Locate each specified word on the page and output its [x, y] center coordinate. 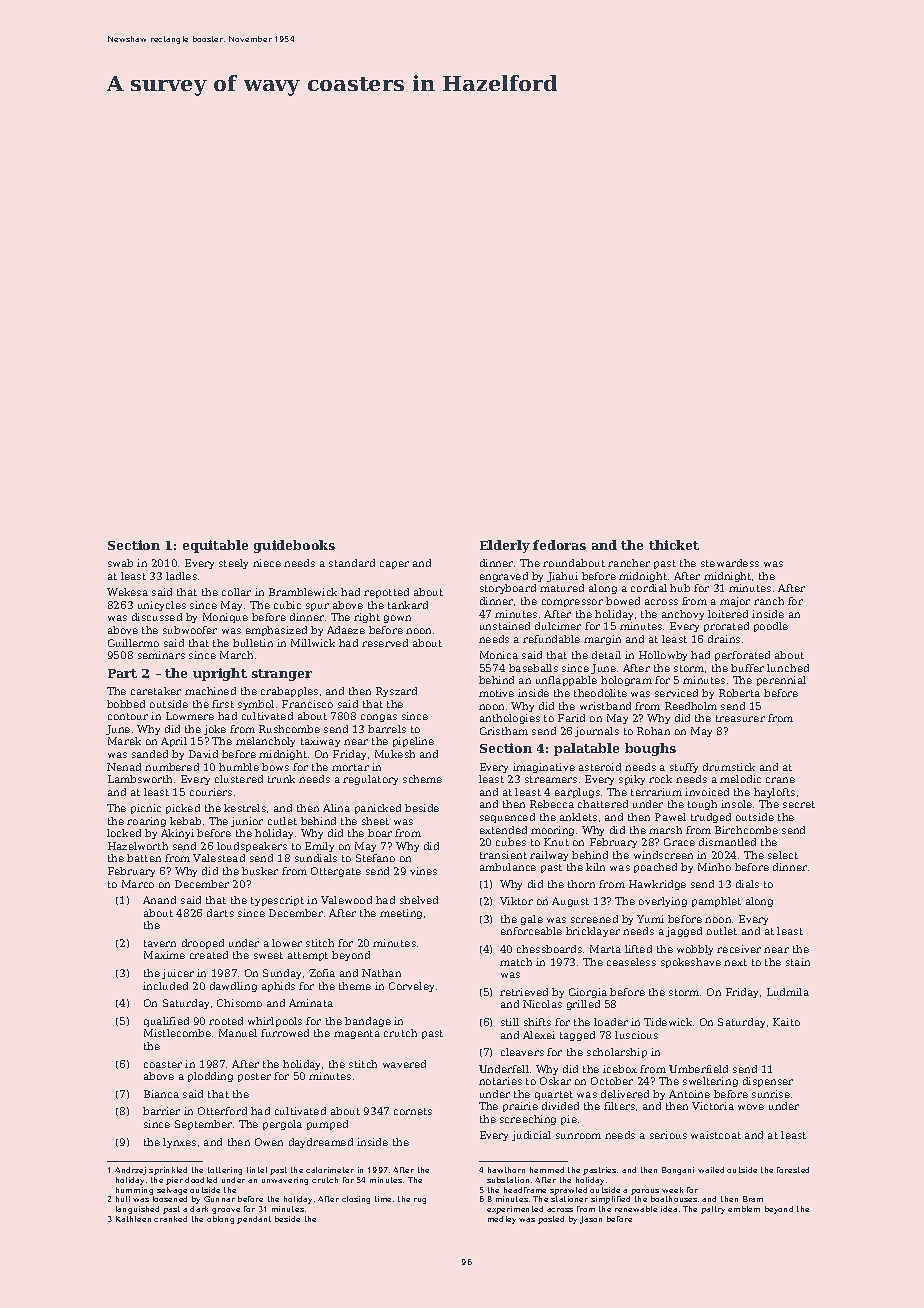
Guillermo [133, 643]
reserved [385, 643]
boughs [650, 749]
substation [508, 1180]
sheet [375, 821]
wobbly [695, 950]
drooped [203, 944]
